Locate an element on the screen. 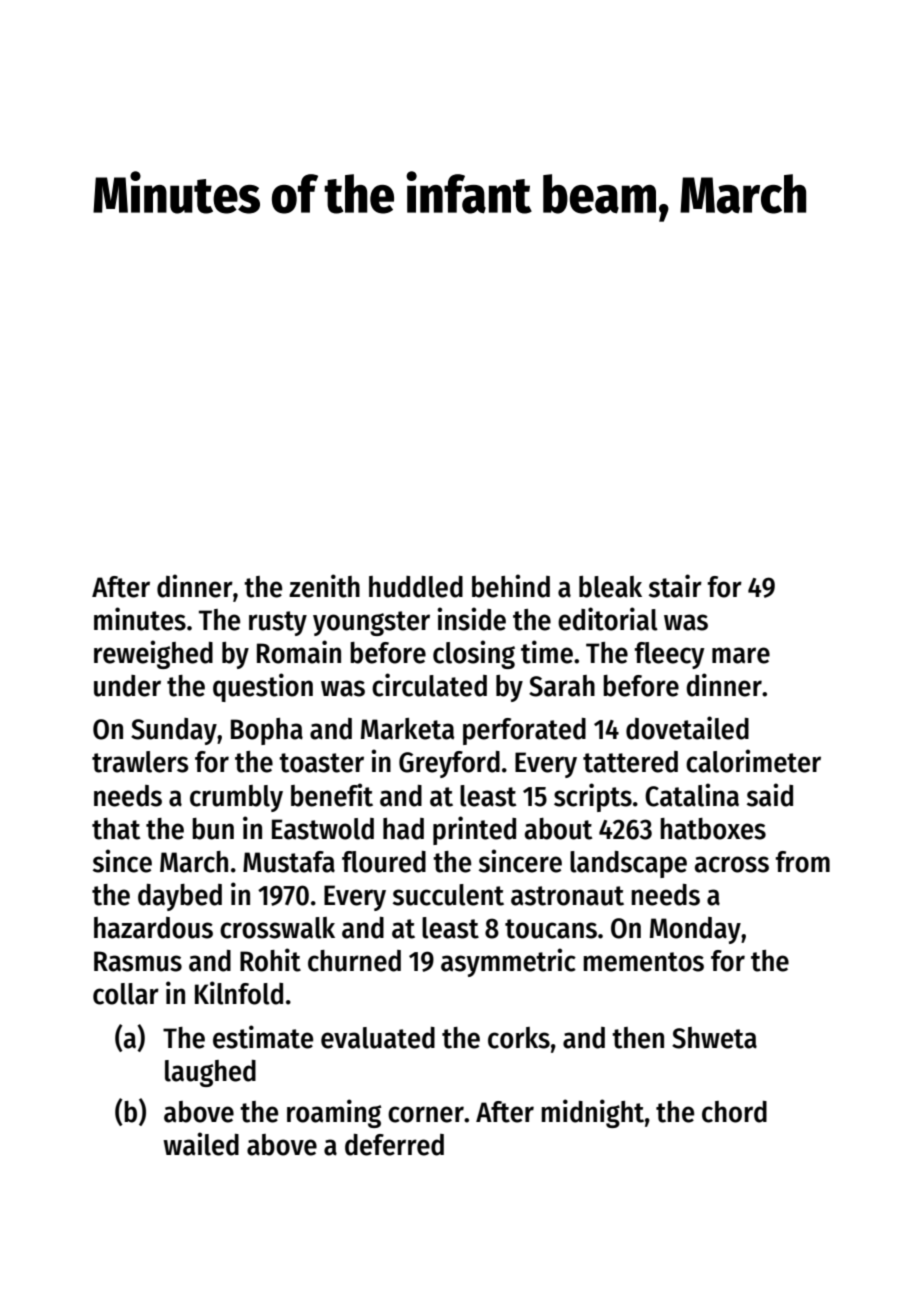  scripts is located at coordinates (593, 797).
